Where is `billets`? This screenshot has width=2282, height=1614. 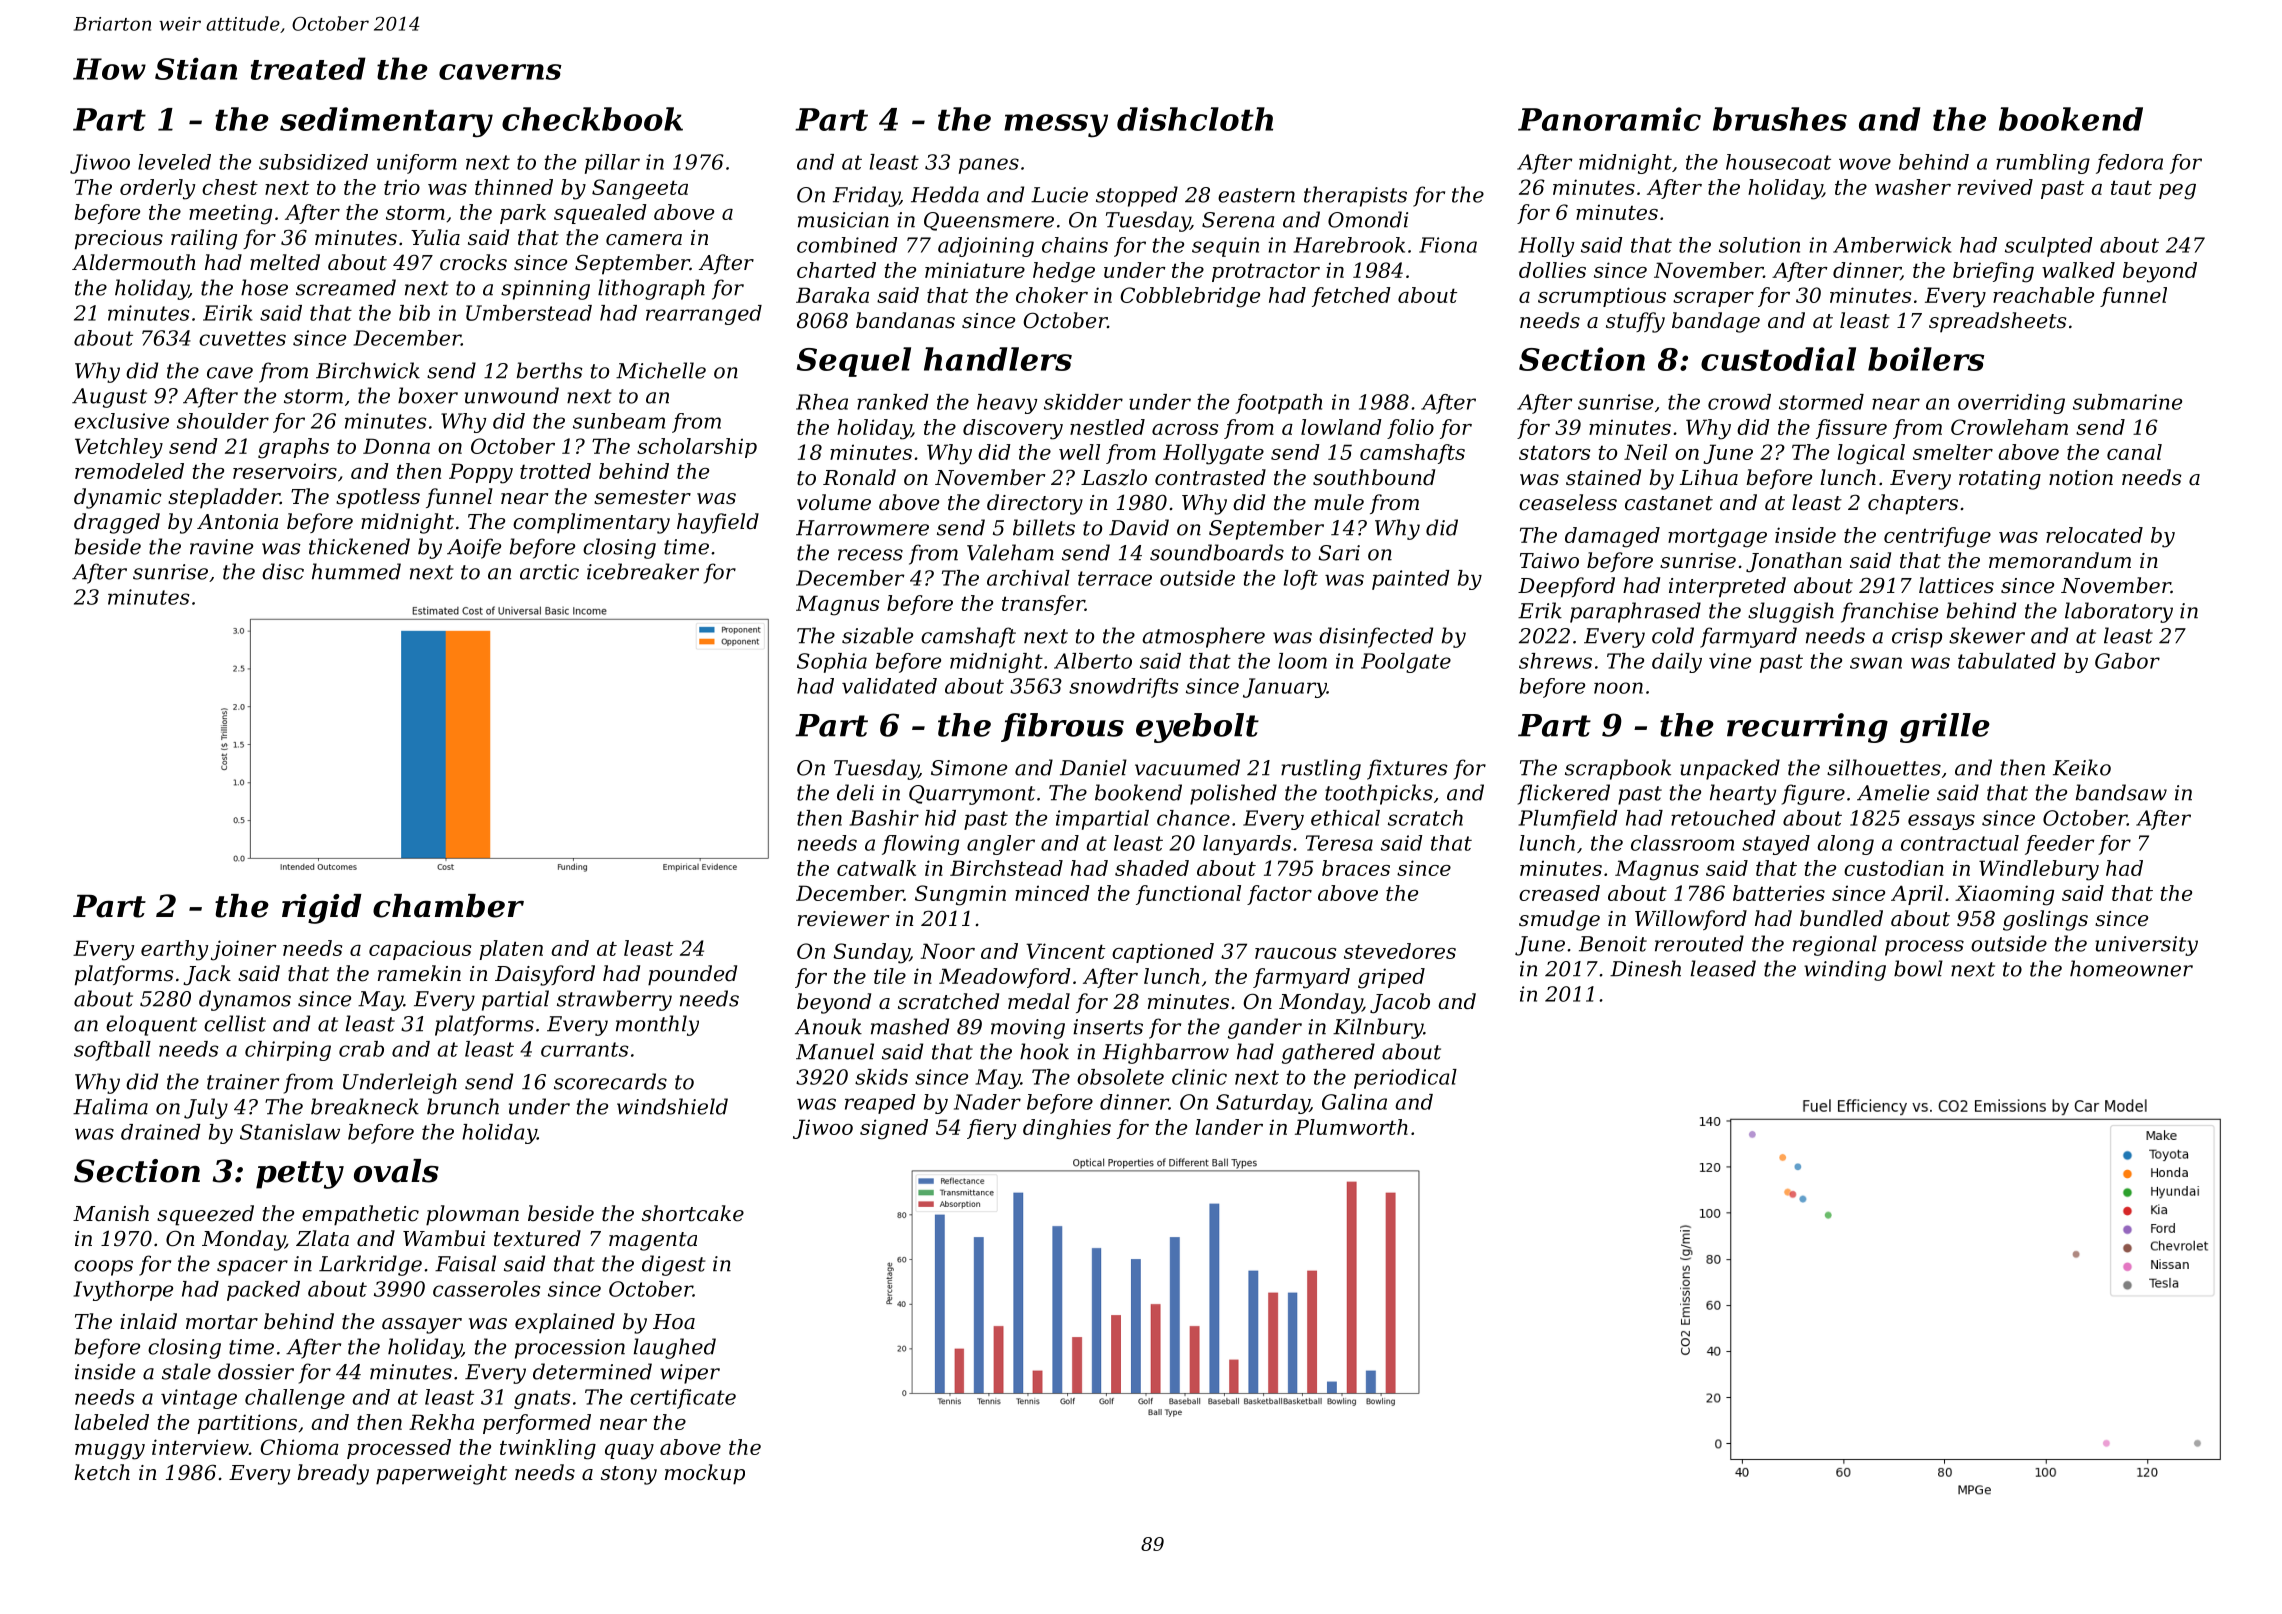
billets is located at coordinates (1044, 527).
